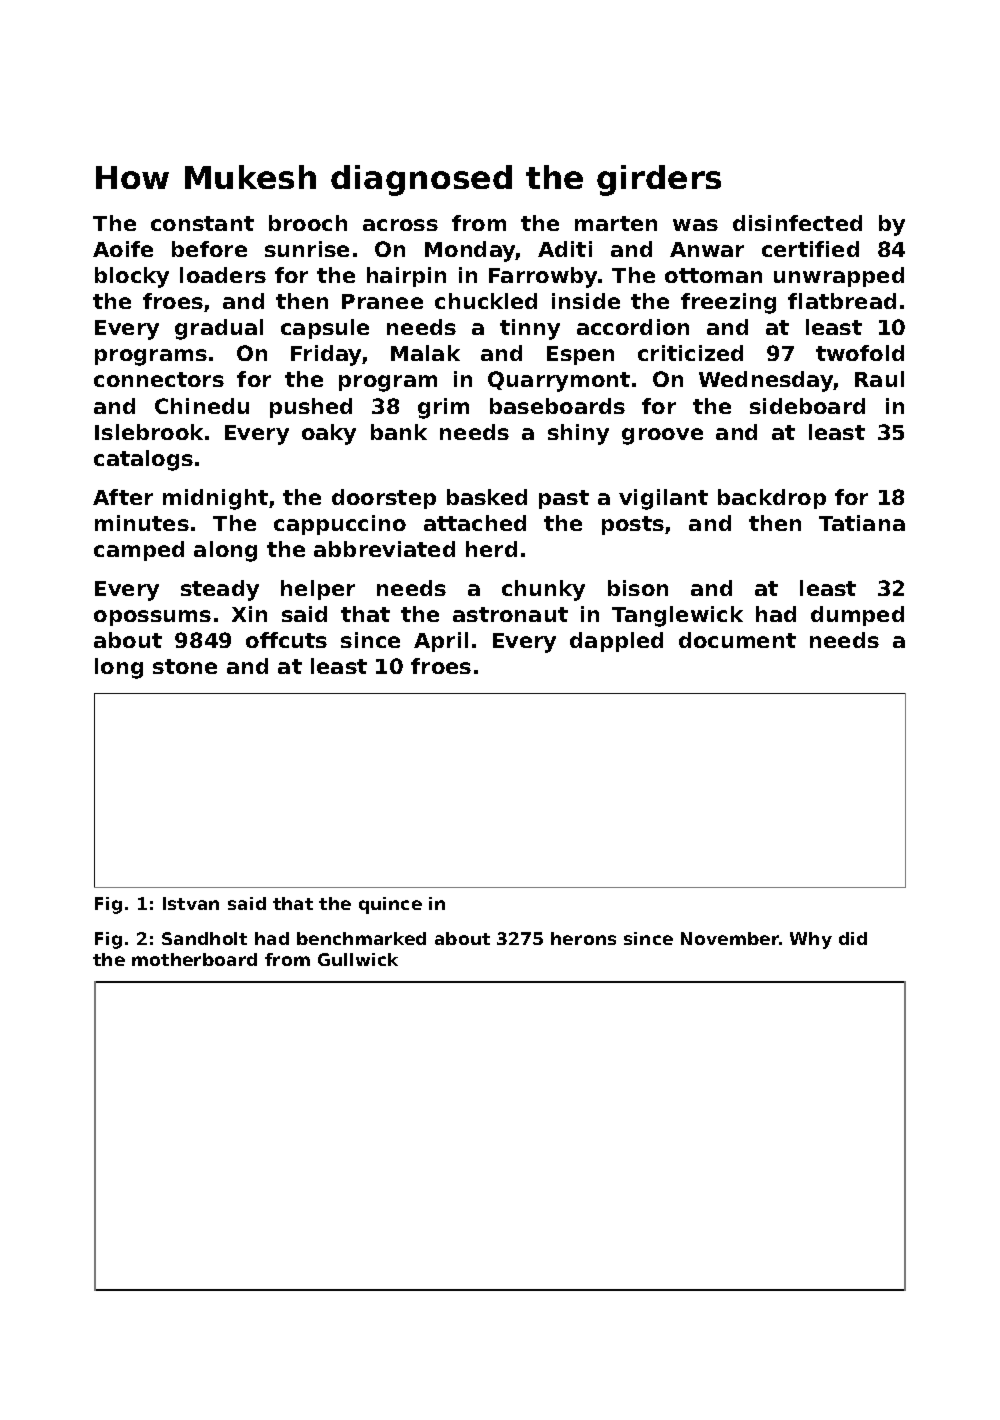 Image resolution: width=1000 pixels, height=1420 pixels. I want to click on motherboard, so click(194, 959).
